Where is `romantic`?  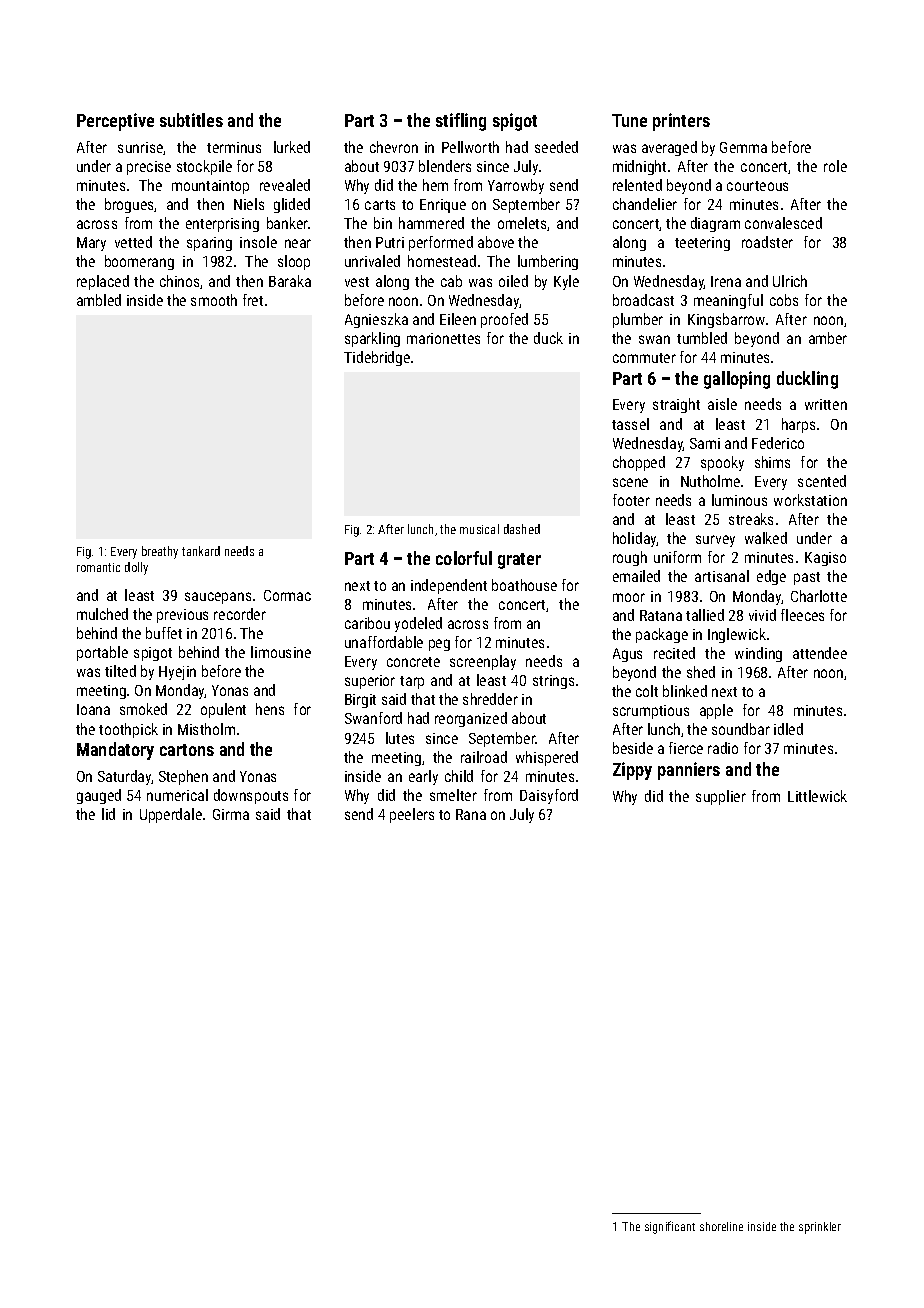
romantic is located at coordinates (98, 567).
